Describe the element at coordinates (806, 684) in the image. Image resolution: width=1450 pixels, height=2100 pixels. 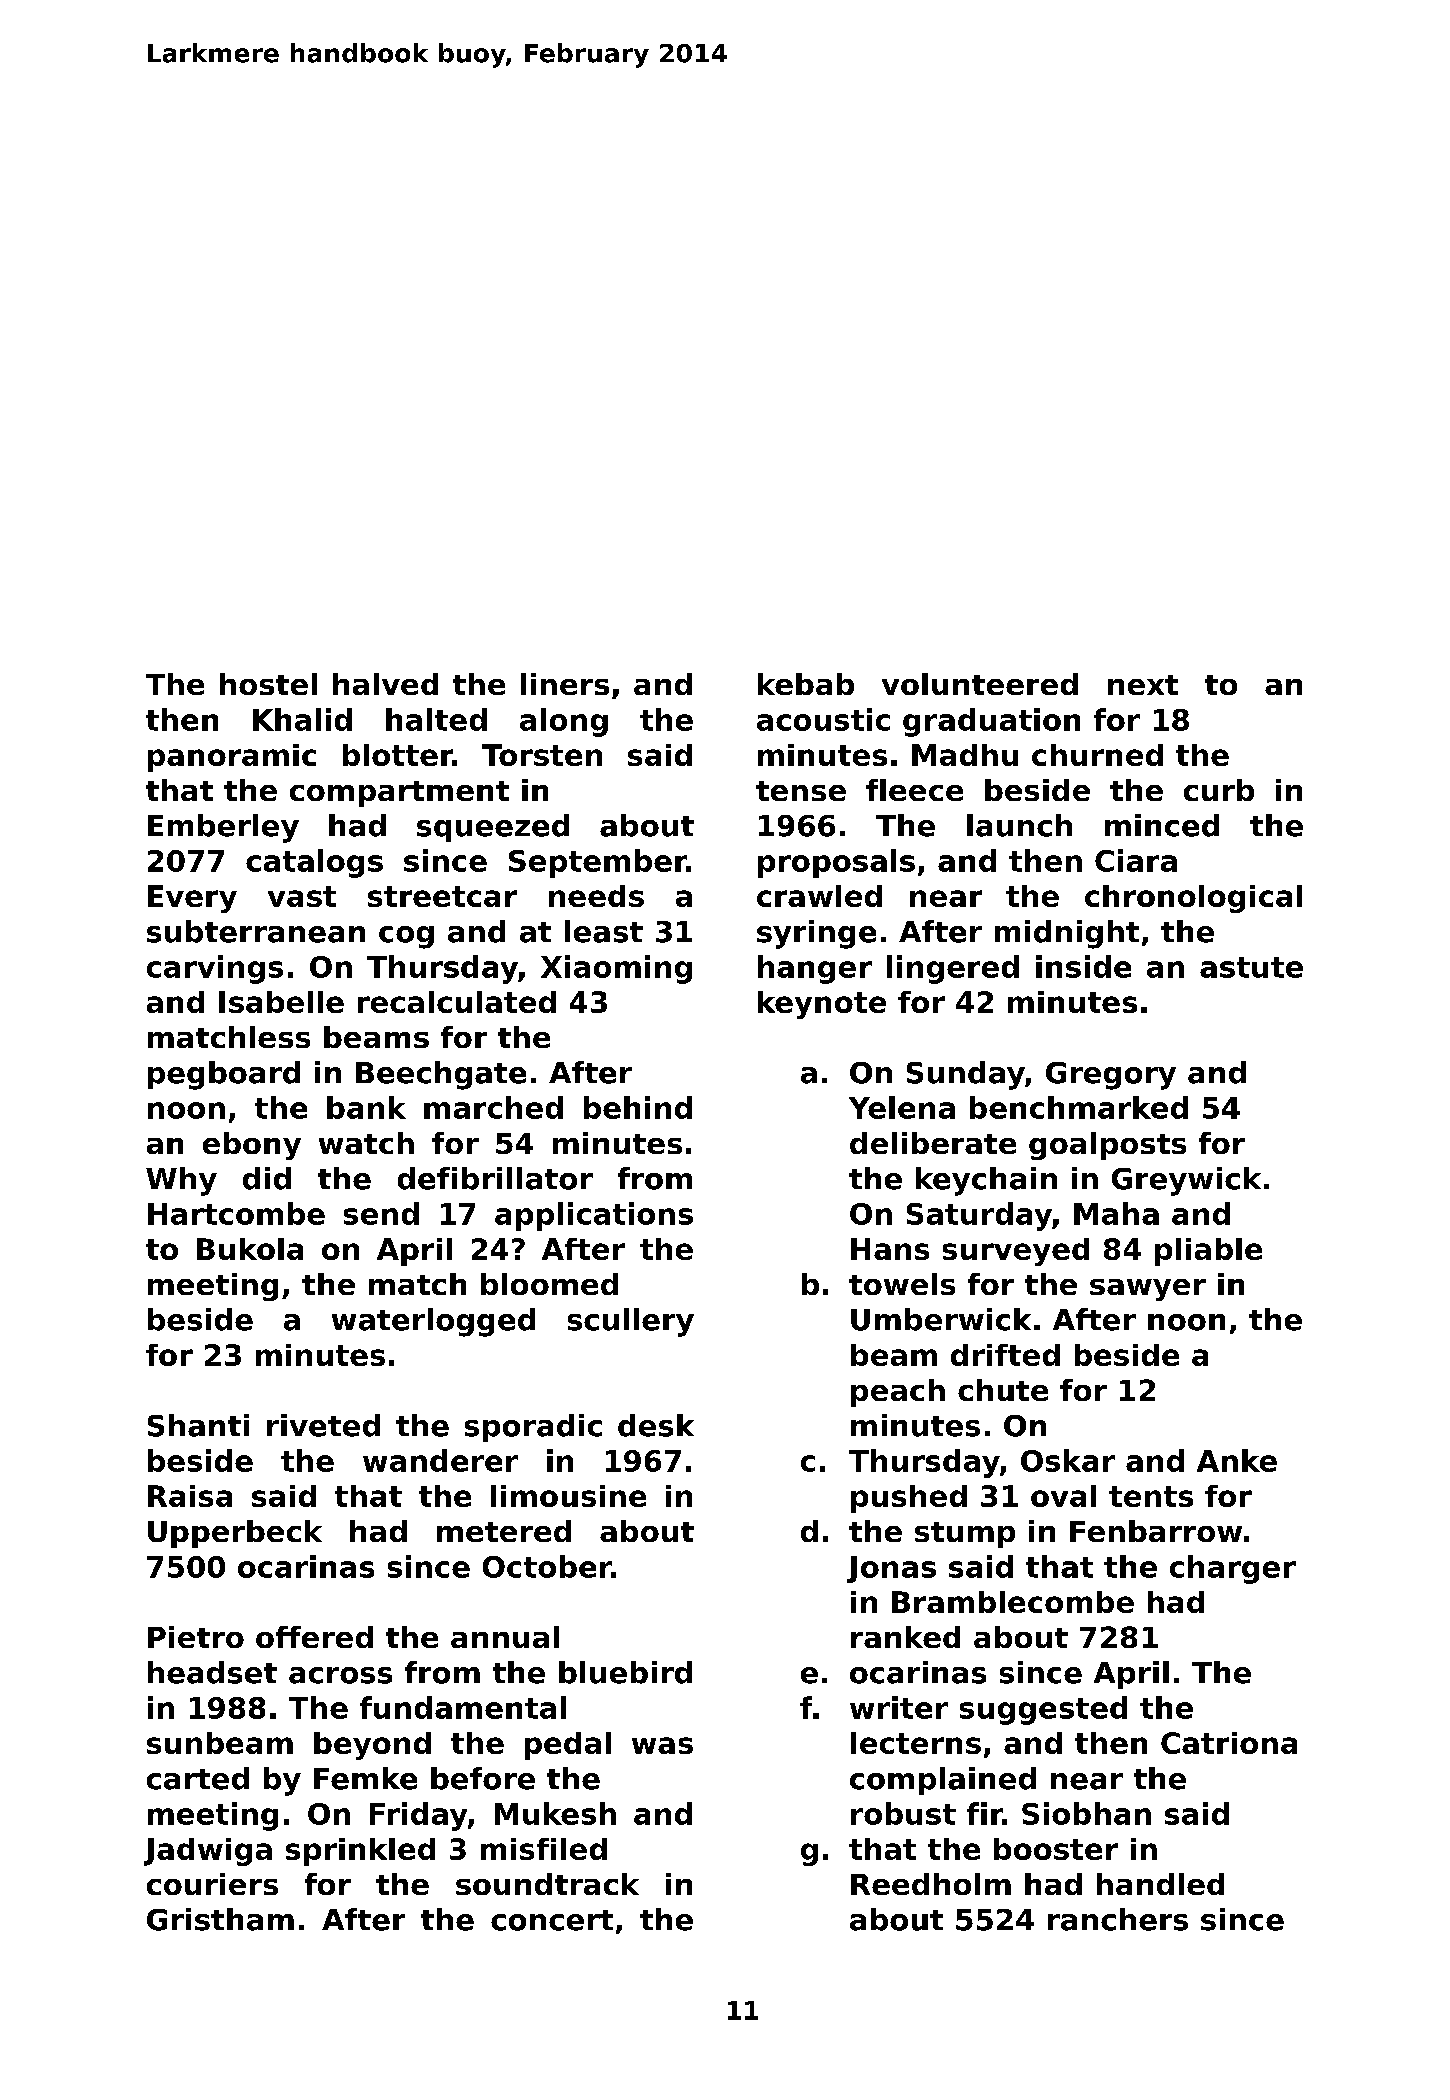
I see `kebab` at that location.
